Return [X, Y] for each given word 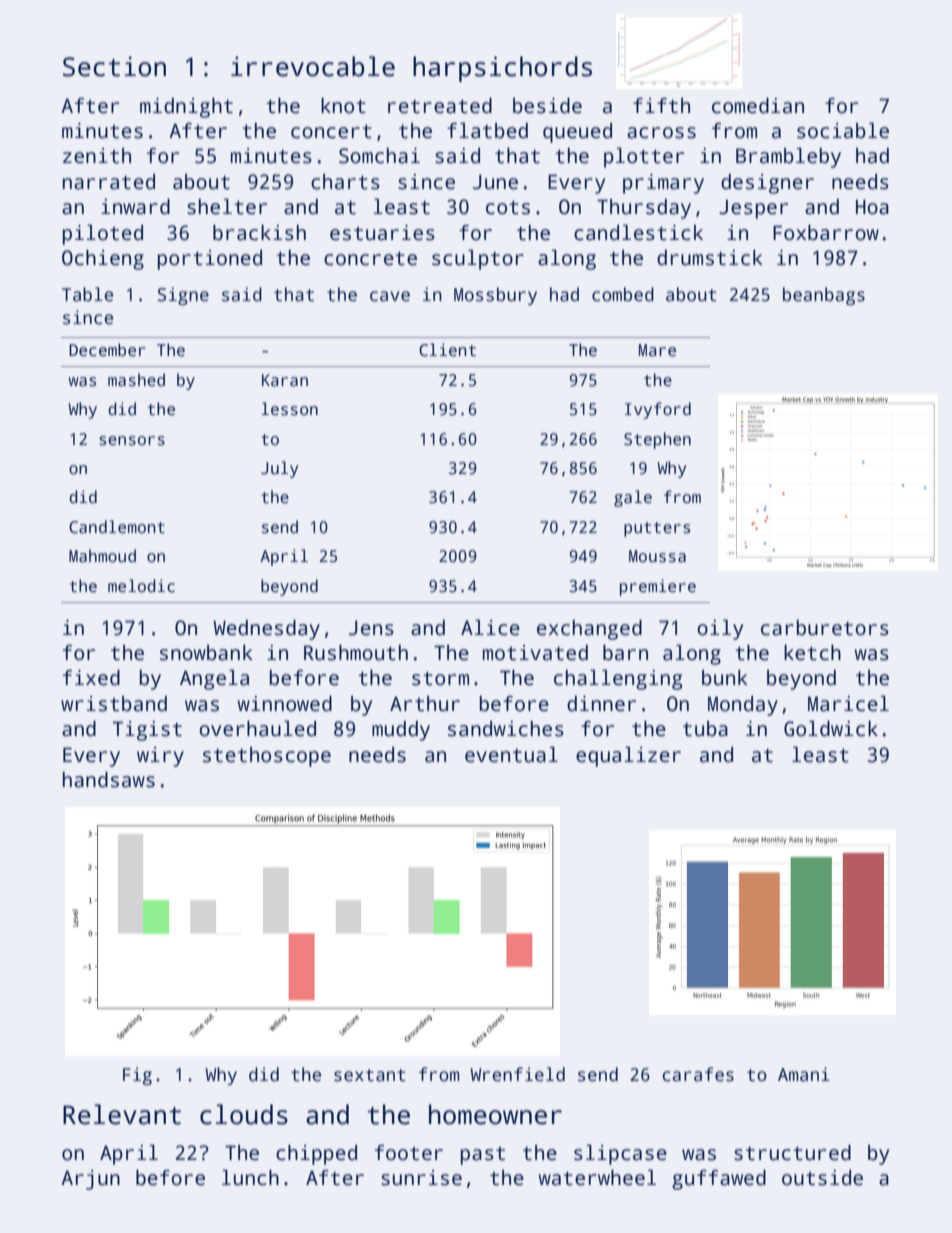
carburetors [825, 628]
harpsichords [502, 69]
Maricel [848, 704]
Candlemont [117, 527]
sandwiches [506, 729]
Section [114, 66]
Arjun [90, 1180]
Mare [657, 350]
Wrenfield [517, 1074]
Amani [804, 1074]
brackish [259, 233]
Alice [490, 628]
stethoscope [267, 757]
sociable [843, 131]
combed [623, 294]
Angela [214, 680]
